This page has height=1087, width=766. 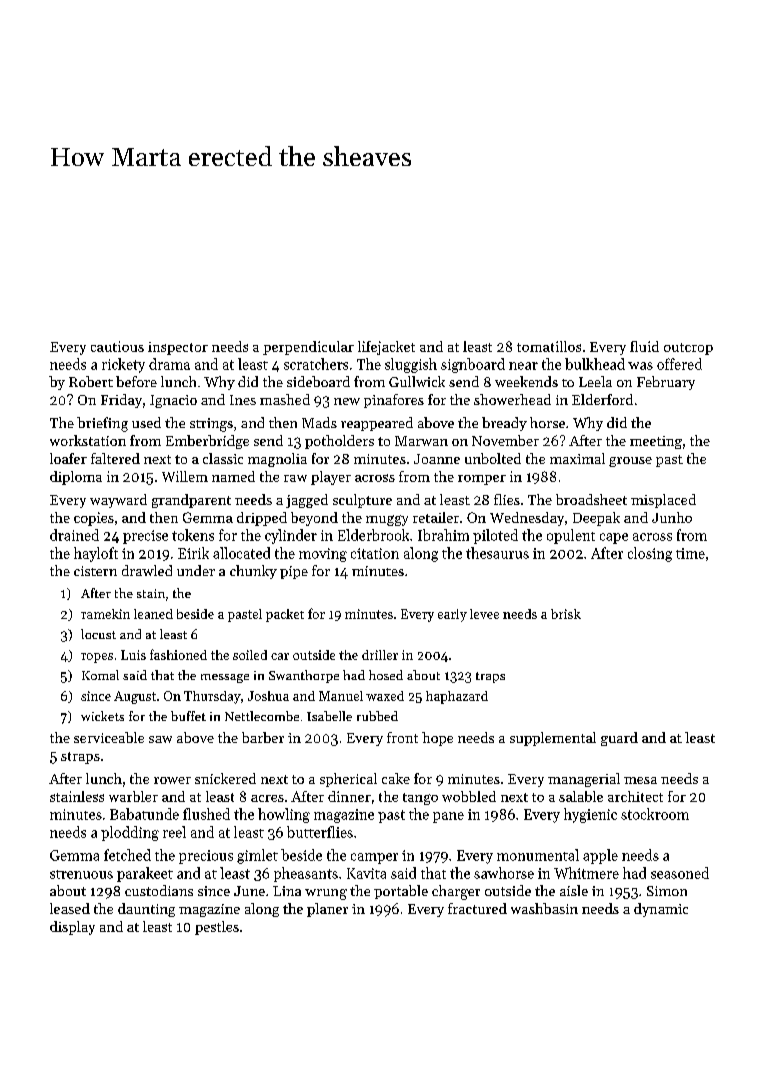 I want to click on Friday, so click(x=121, y=401).
